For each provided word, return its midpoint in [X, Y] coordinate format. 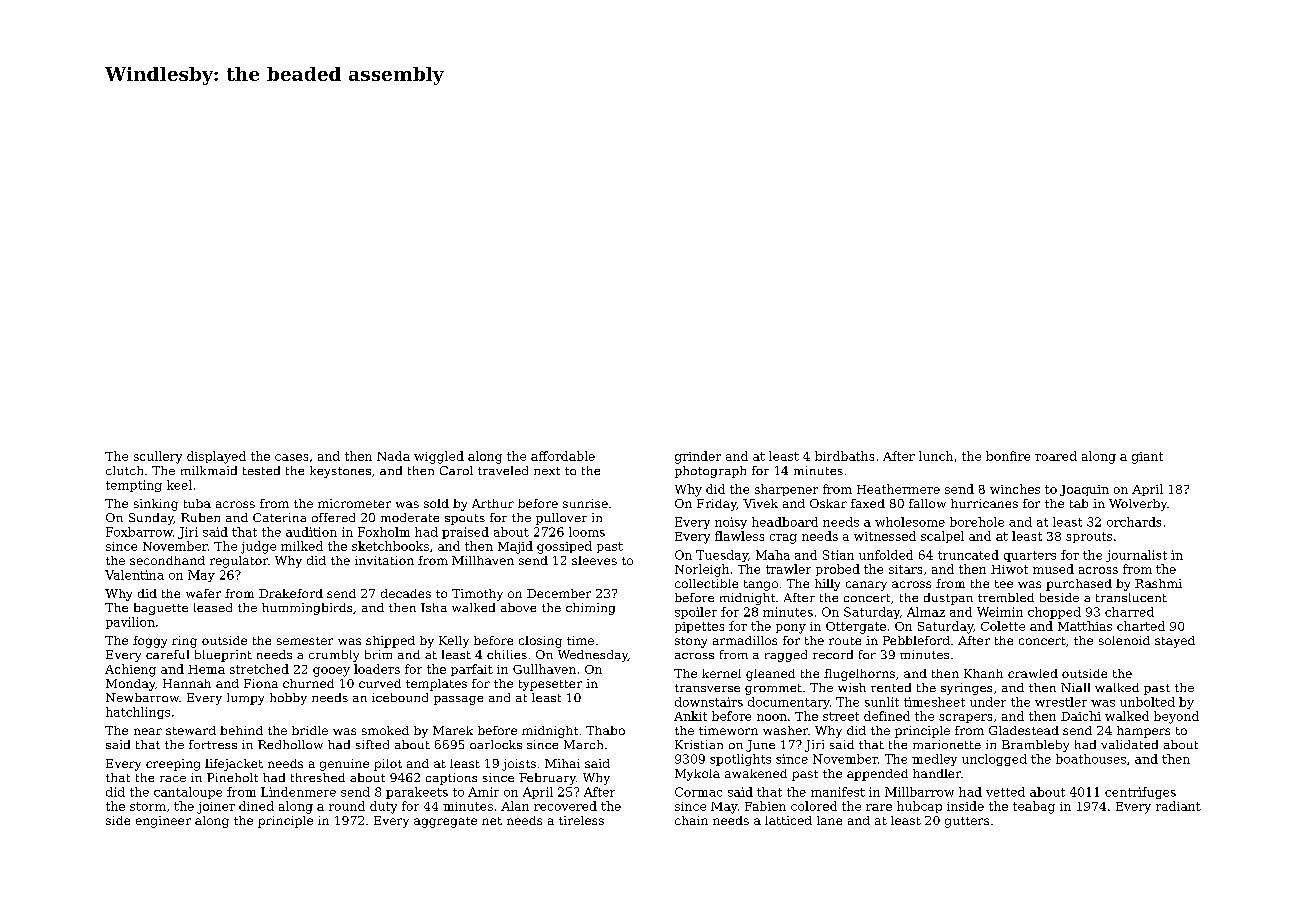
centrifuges [1140, 793]
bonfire [1008, 456]
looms [587, 532]
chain [691, 820]
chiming [590, 609]
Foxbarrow [139, 532]
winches [1015, 489]
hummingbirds [307, 609]
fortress [213, 744]
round [347, 806]
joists [519, 765]
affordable [563, 456]
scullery [158, 457]
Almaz [926, 612]
